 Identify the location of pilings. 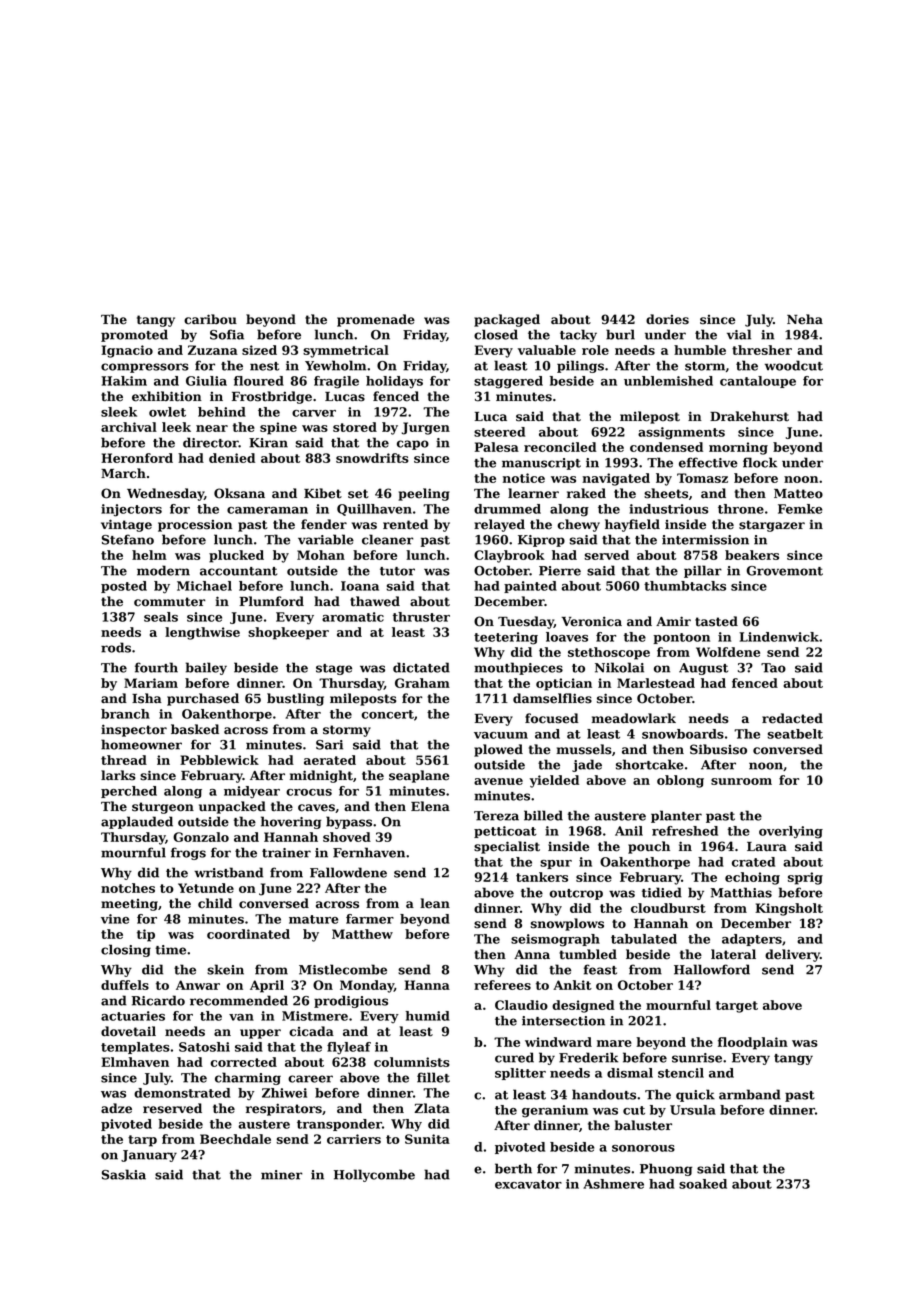
(580, 366).
